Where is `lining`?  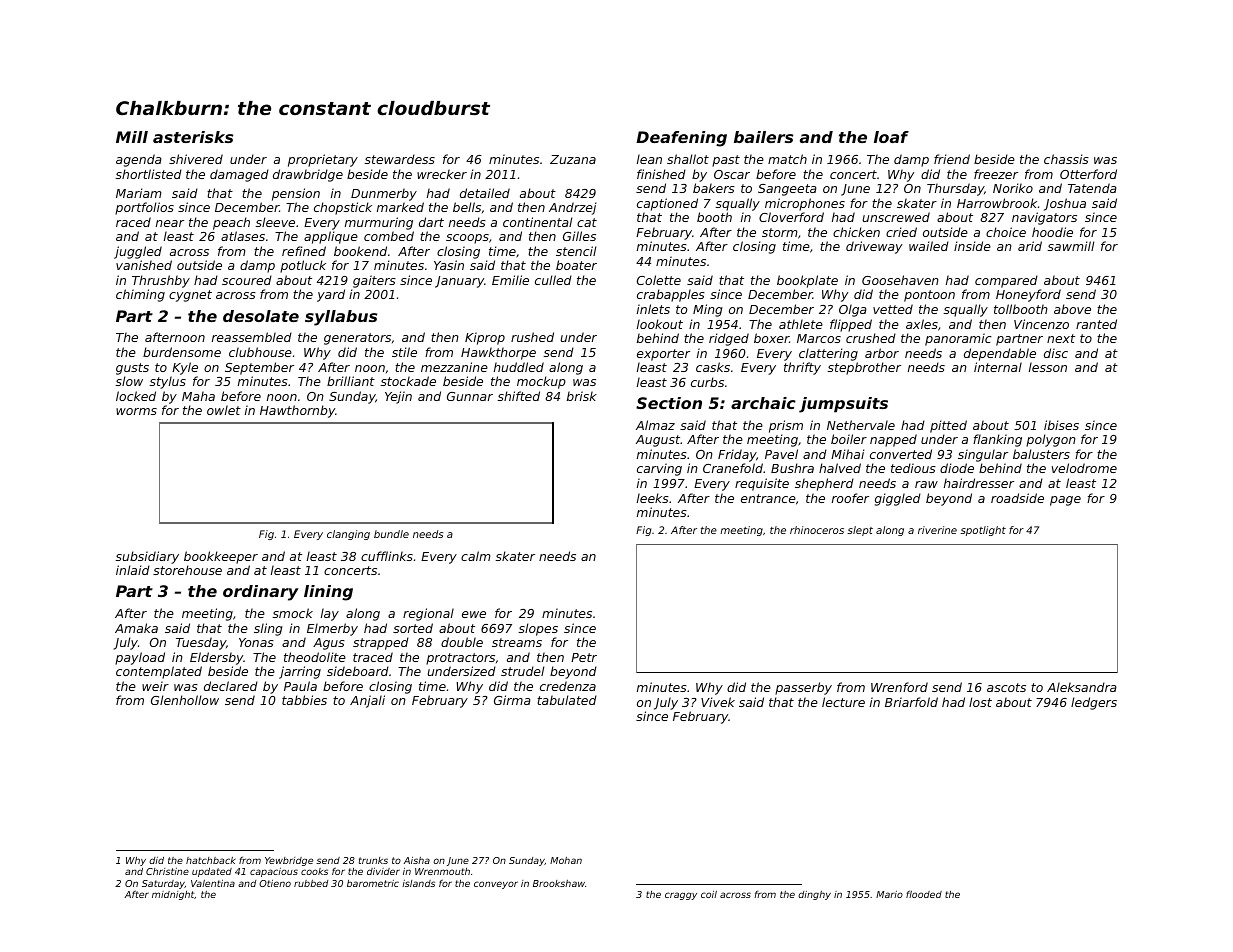 lining is located at coordinates (328, 593).
